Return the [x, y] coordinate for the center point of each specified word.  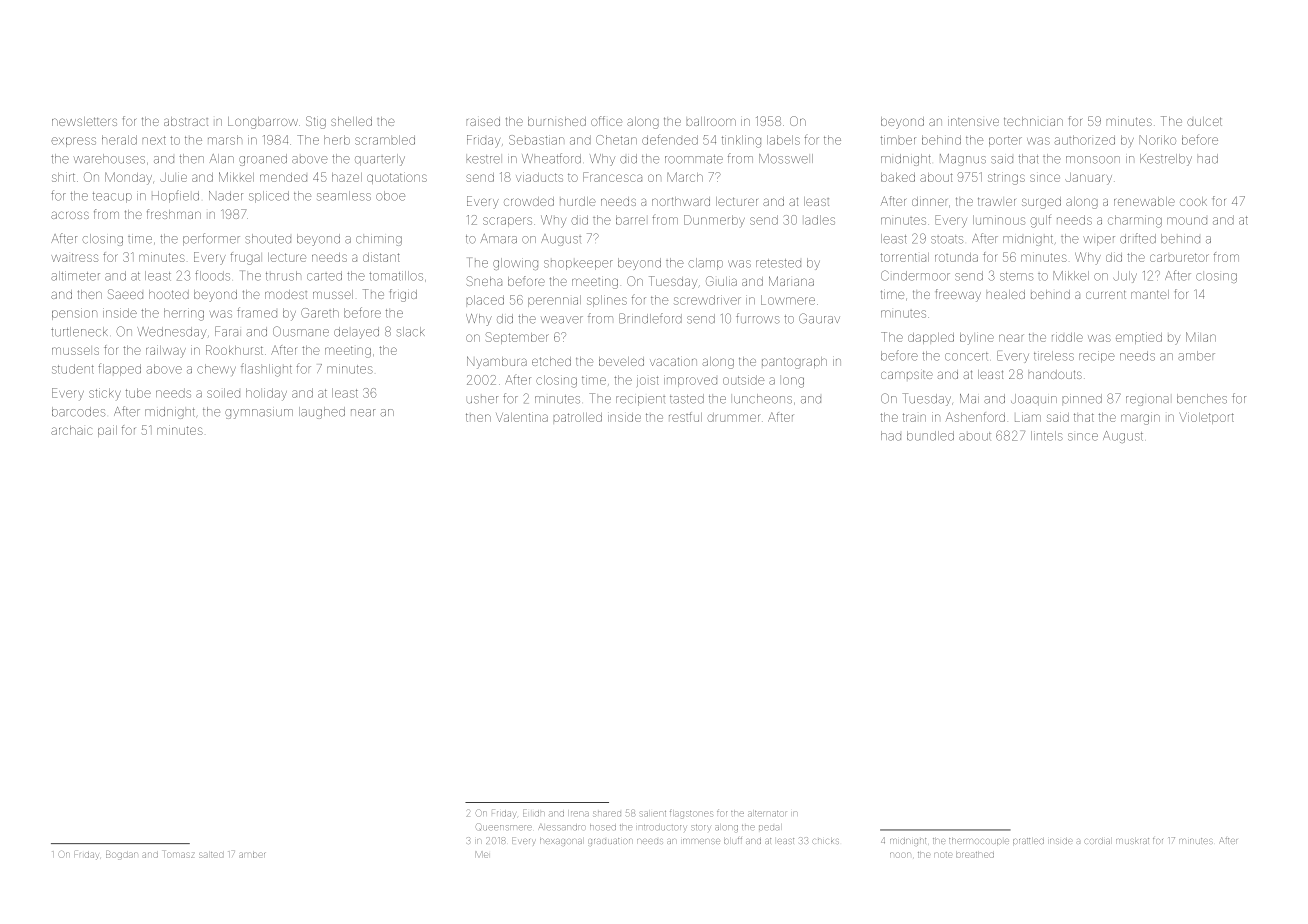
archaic [71, 430]
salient [653, 813]
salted [211, 855]
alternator [767, 813]
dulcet [1204, 121]
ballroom [711, 121]
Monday [128, 178]
